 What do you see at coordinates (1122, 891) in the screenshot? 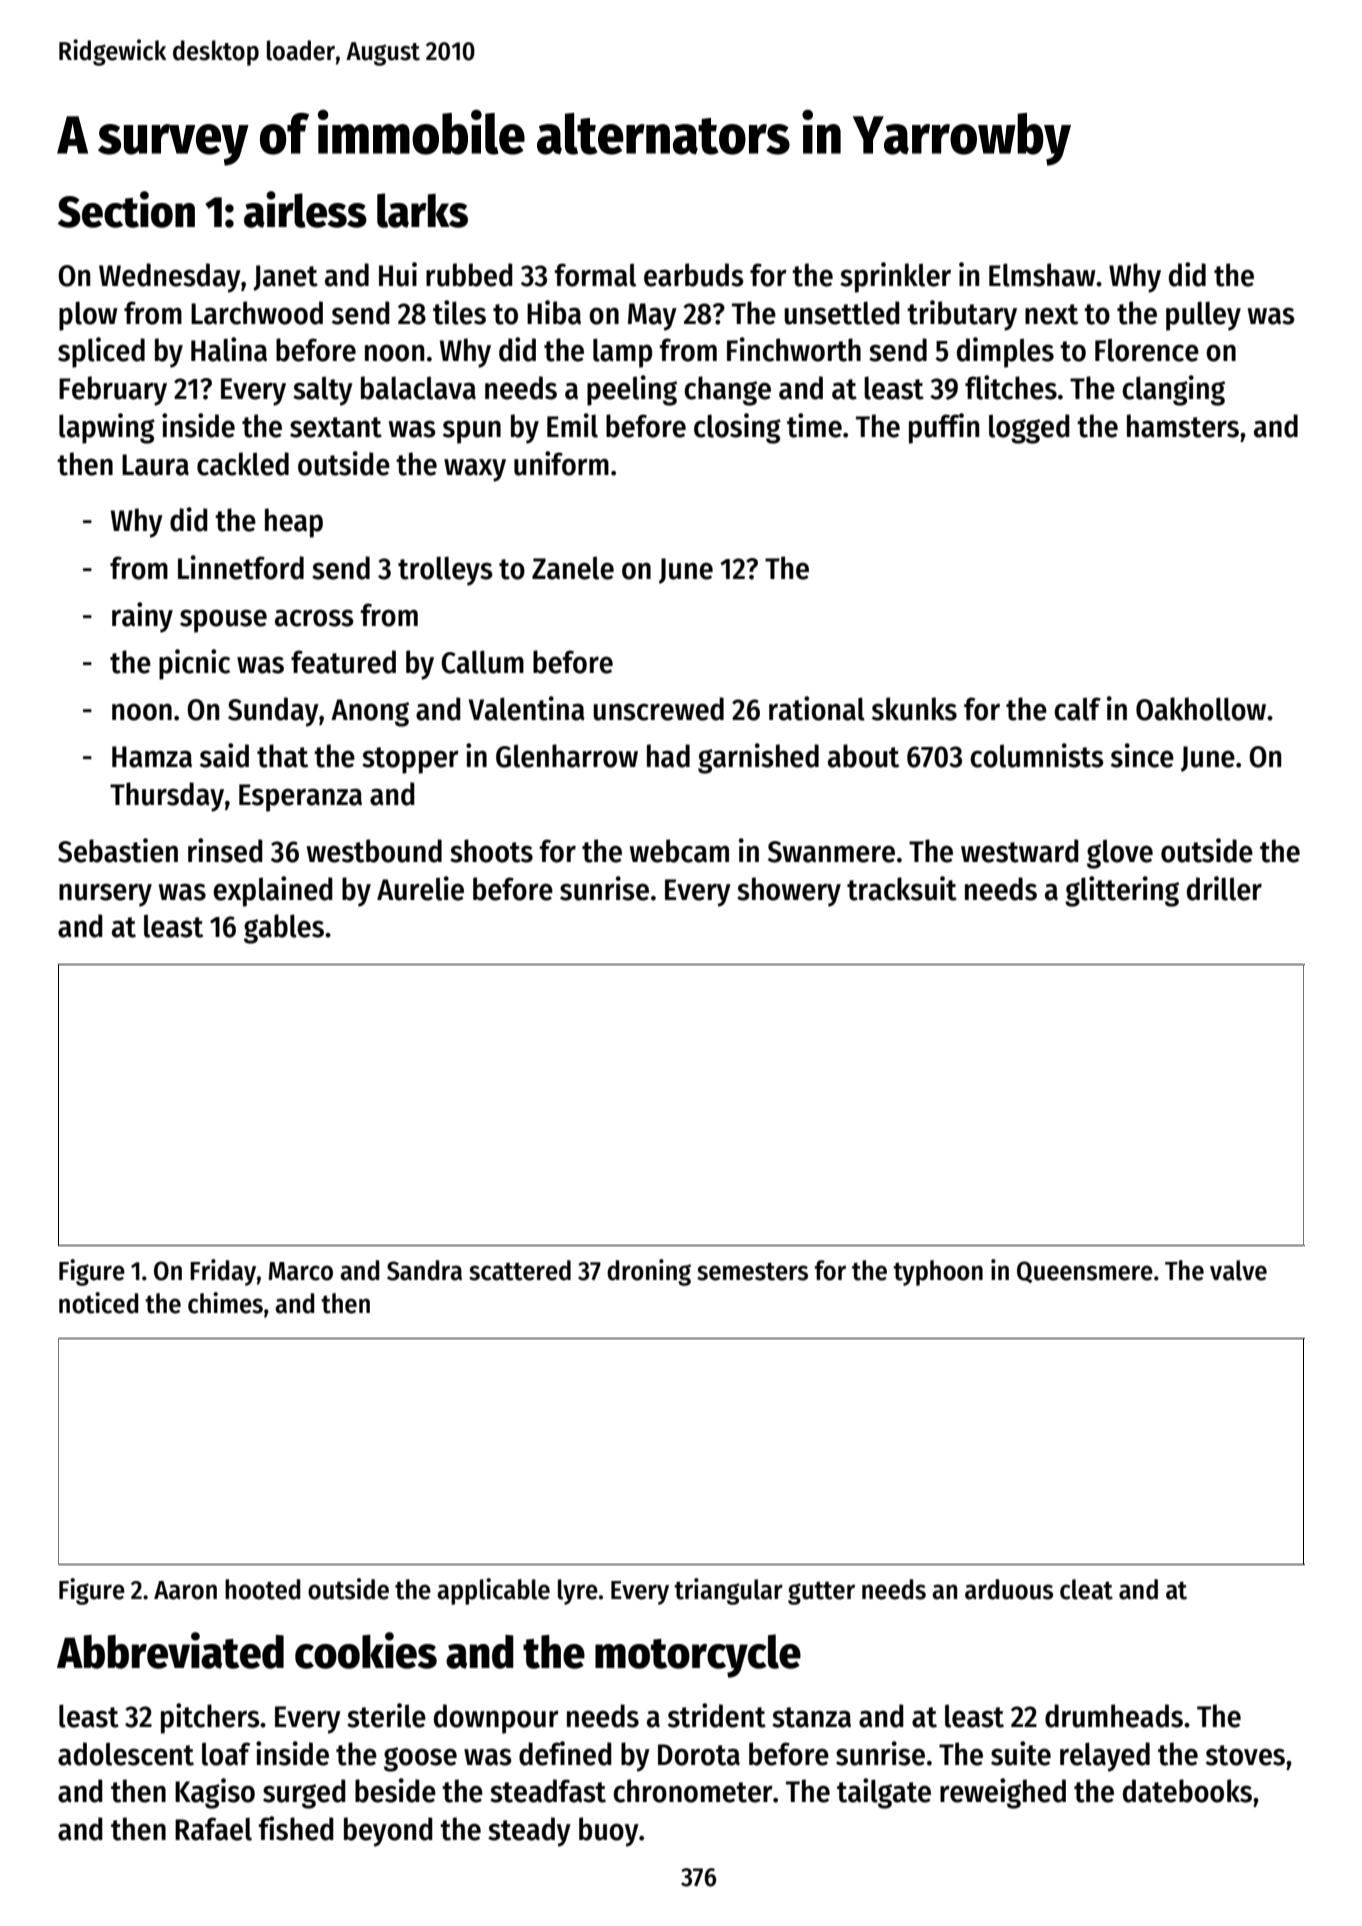
I see `glittering` at bounding box center [1122, 891].
